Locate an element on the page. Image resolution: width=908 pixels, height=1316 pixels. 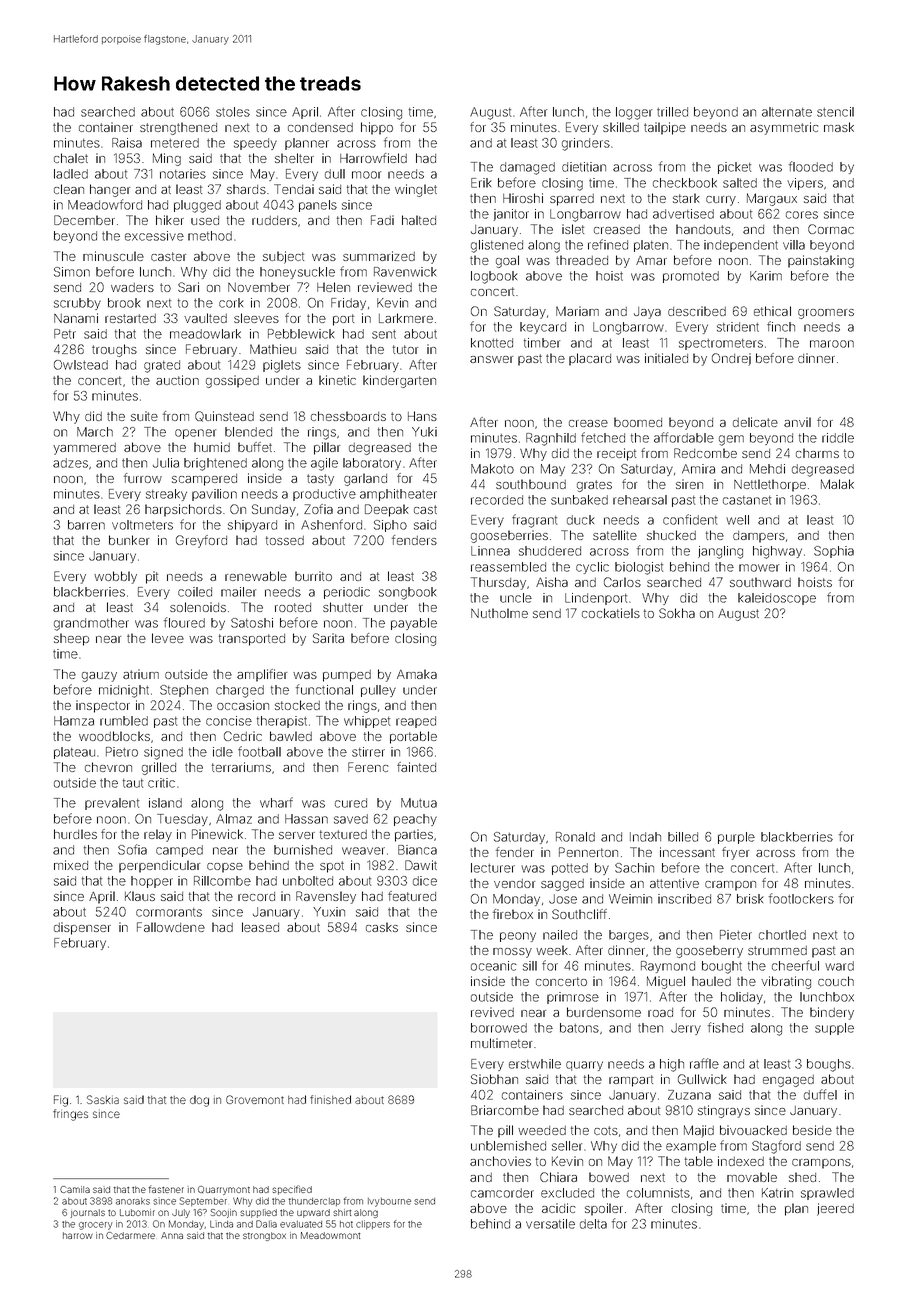
engaged is located at coordinates (788, 1081).
